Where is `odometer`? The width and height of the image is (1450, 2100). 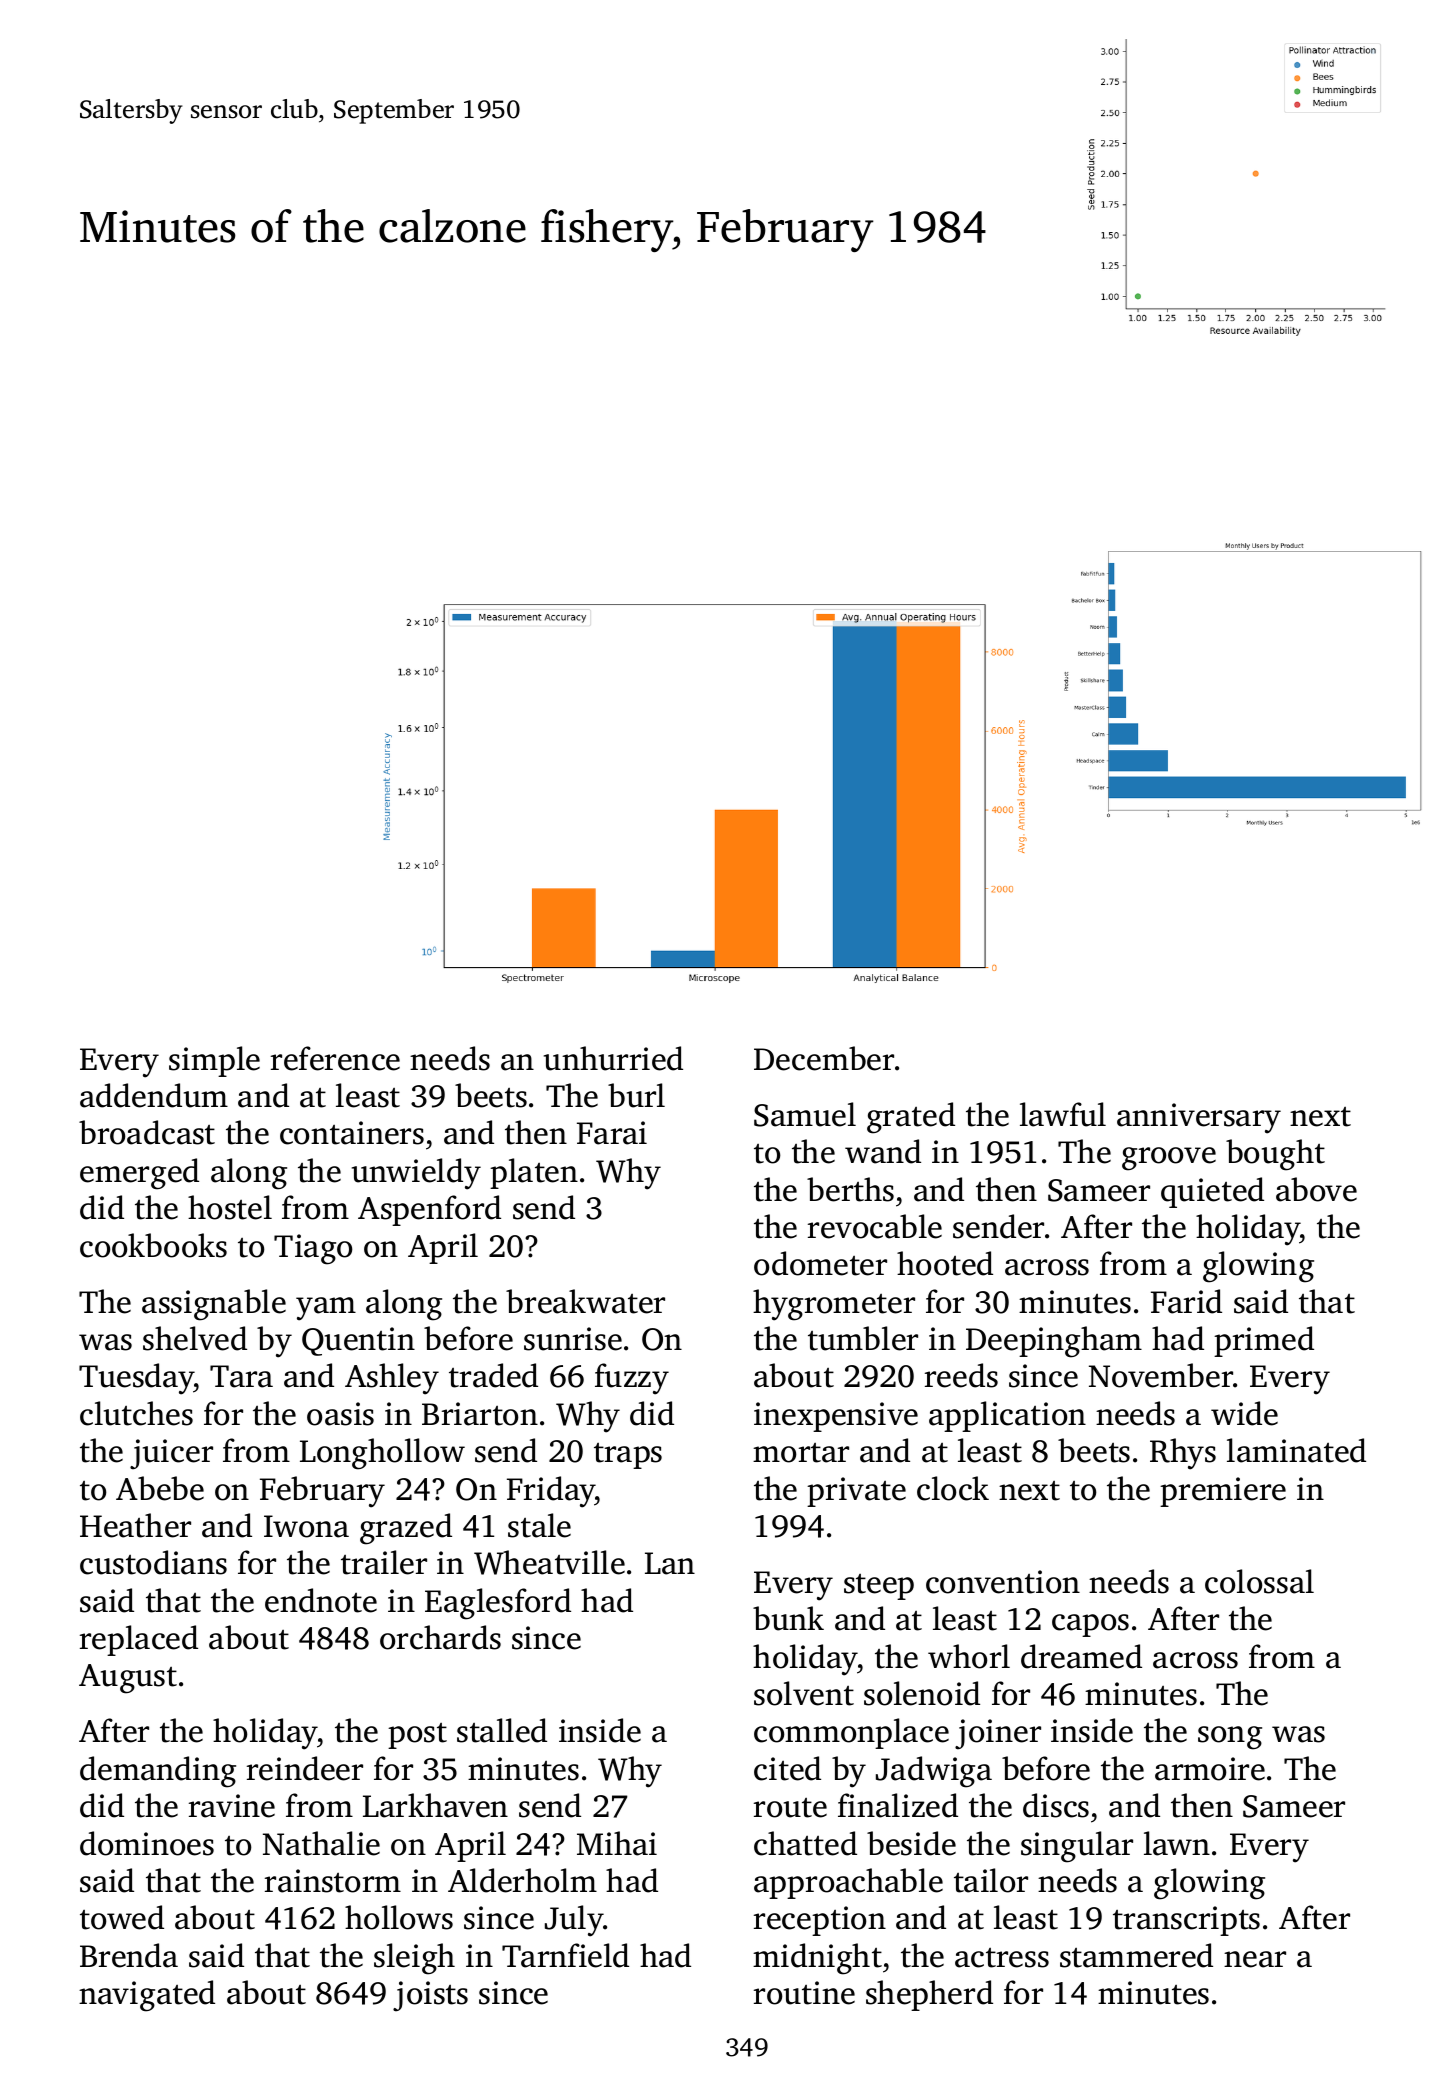 odometer is located at coordinates (820, 1263).
